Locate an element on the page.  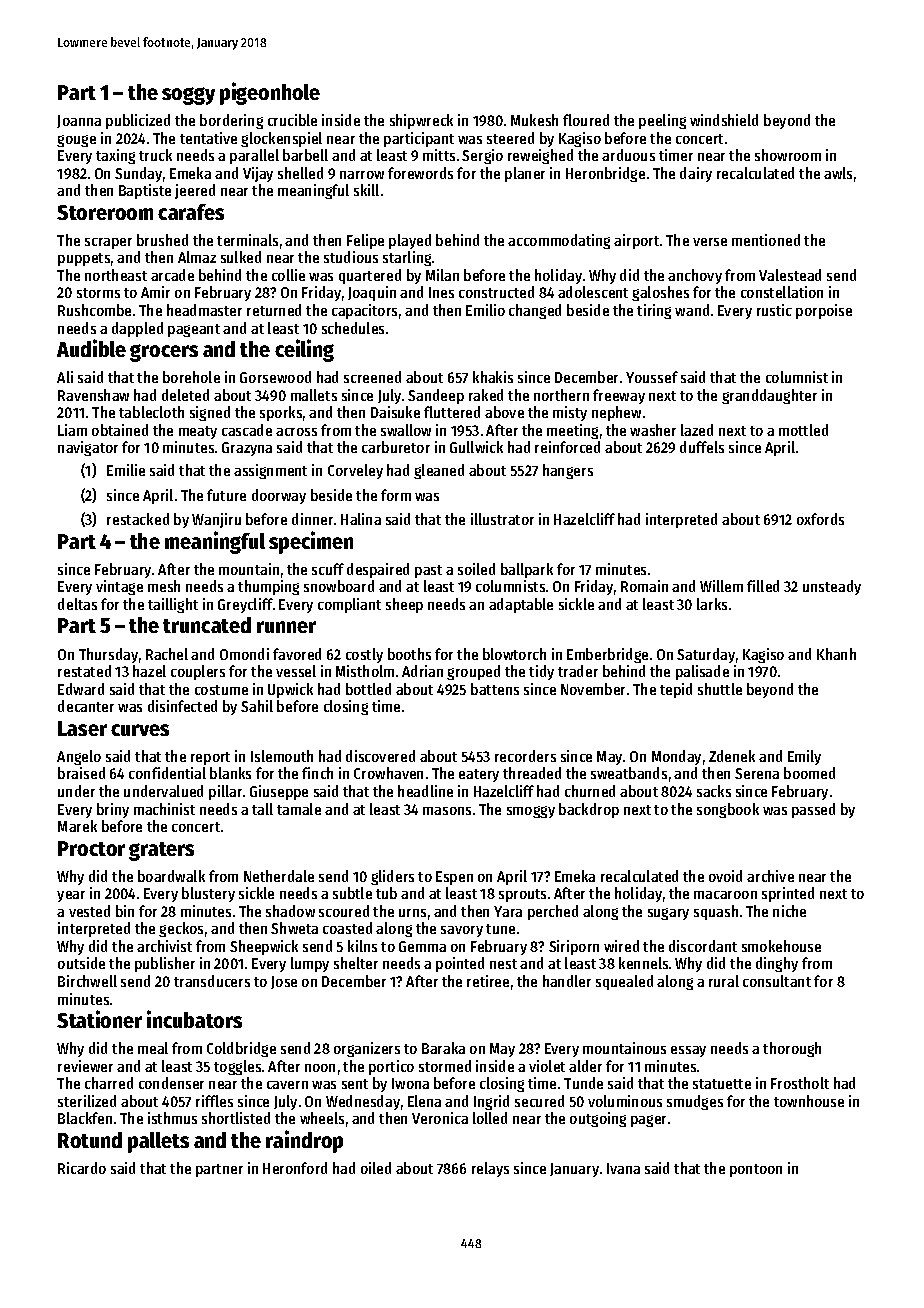
disinfected is located at coordinates (182, 706).
